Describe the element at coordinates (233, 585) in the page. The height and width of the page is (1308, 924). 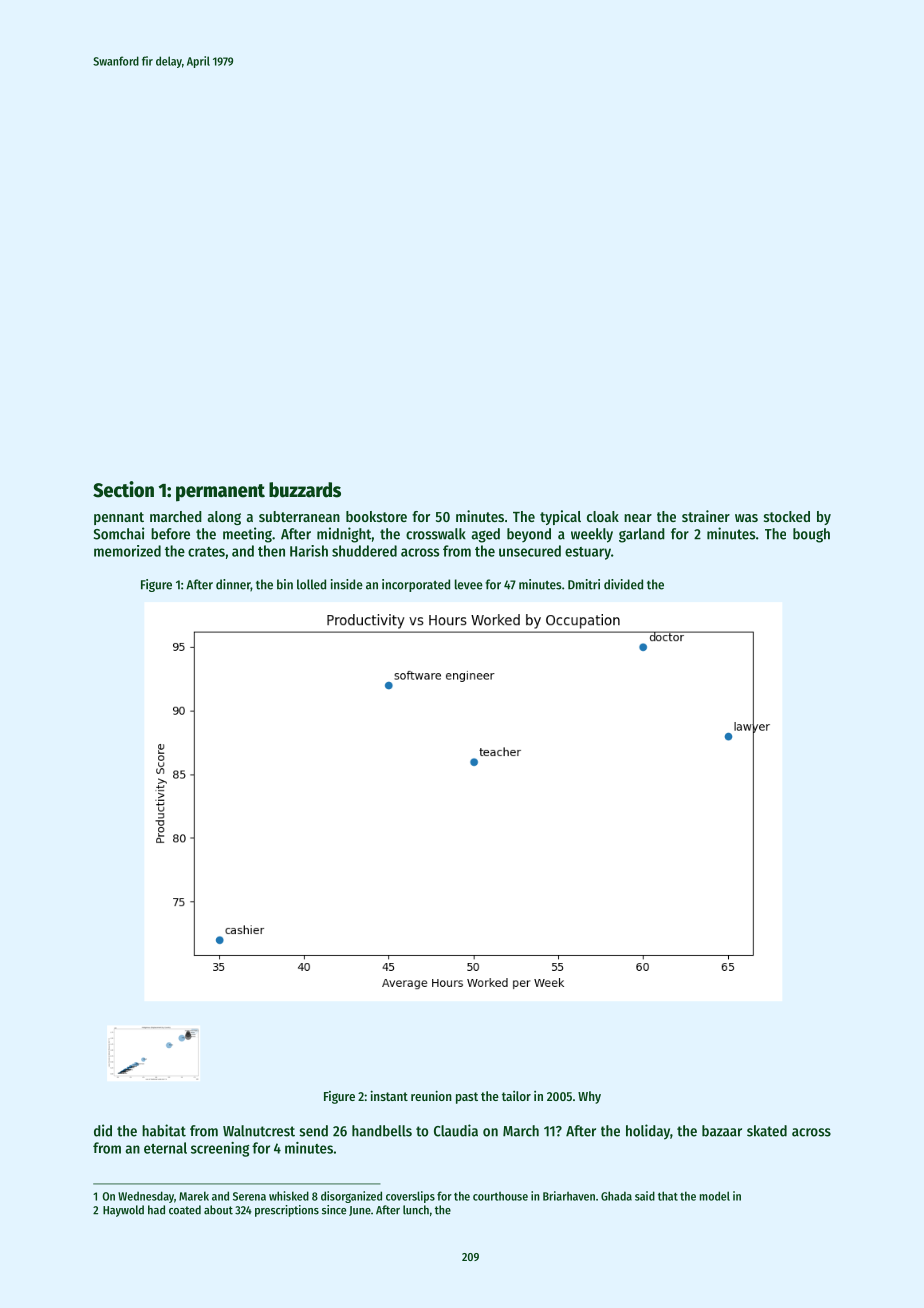
I see `dinner` at that location.
